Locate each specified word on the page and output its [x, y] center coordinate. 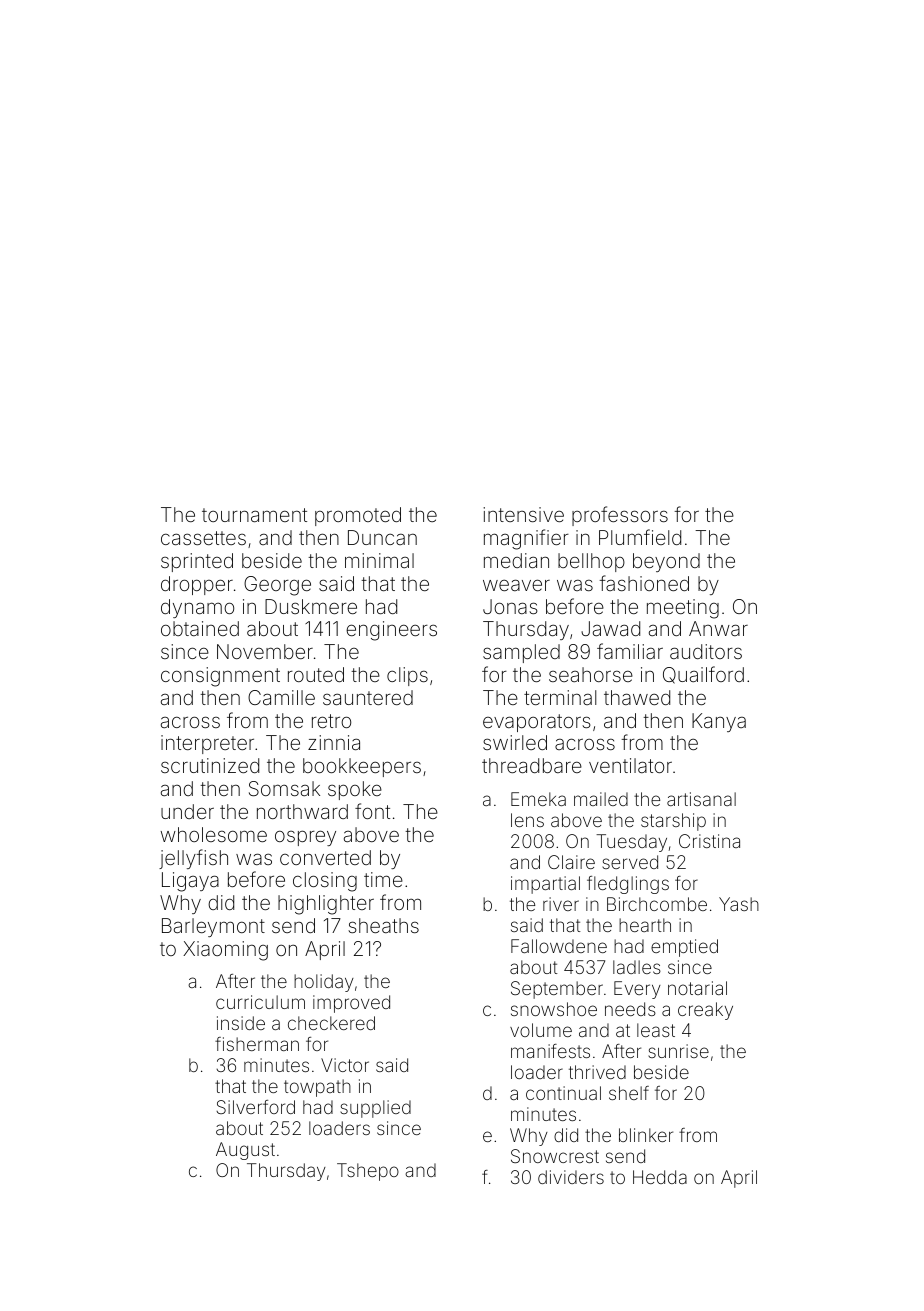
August [245, 1151]
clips [407, 676]
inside [241, 1023]
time [383, 879]
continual [563, 1093]
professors [620, 516]
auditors [706, 651]
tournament [254, 515]
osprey [305, 838]
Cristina [709, 841]
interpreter [207, 744]
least [656, 1030]
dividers [571, 1177]
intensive [523, 514]
